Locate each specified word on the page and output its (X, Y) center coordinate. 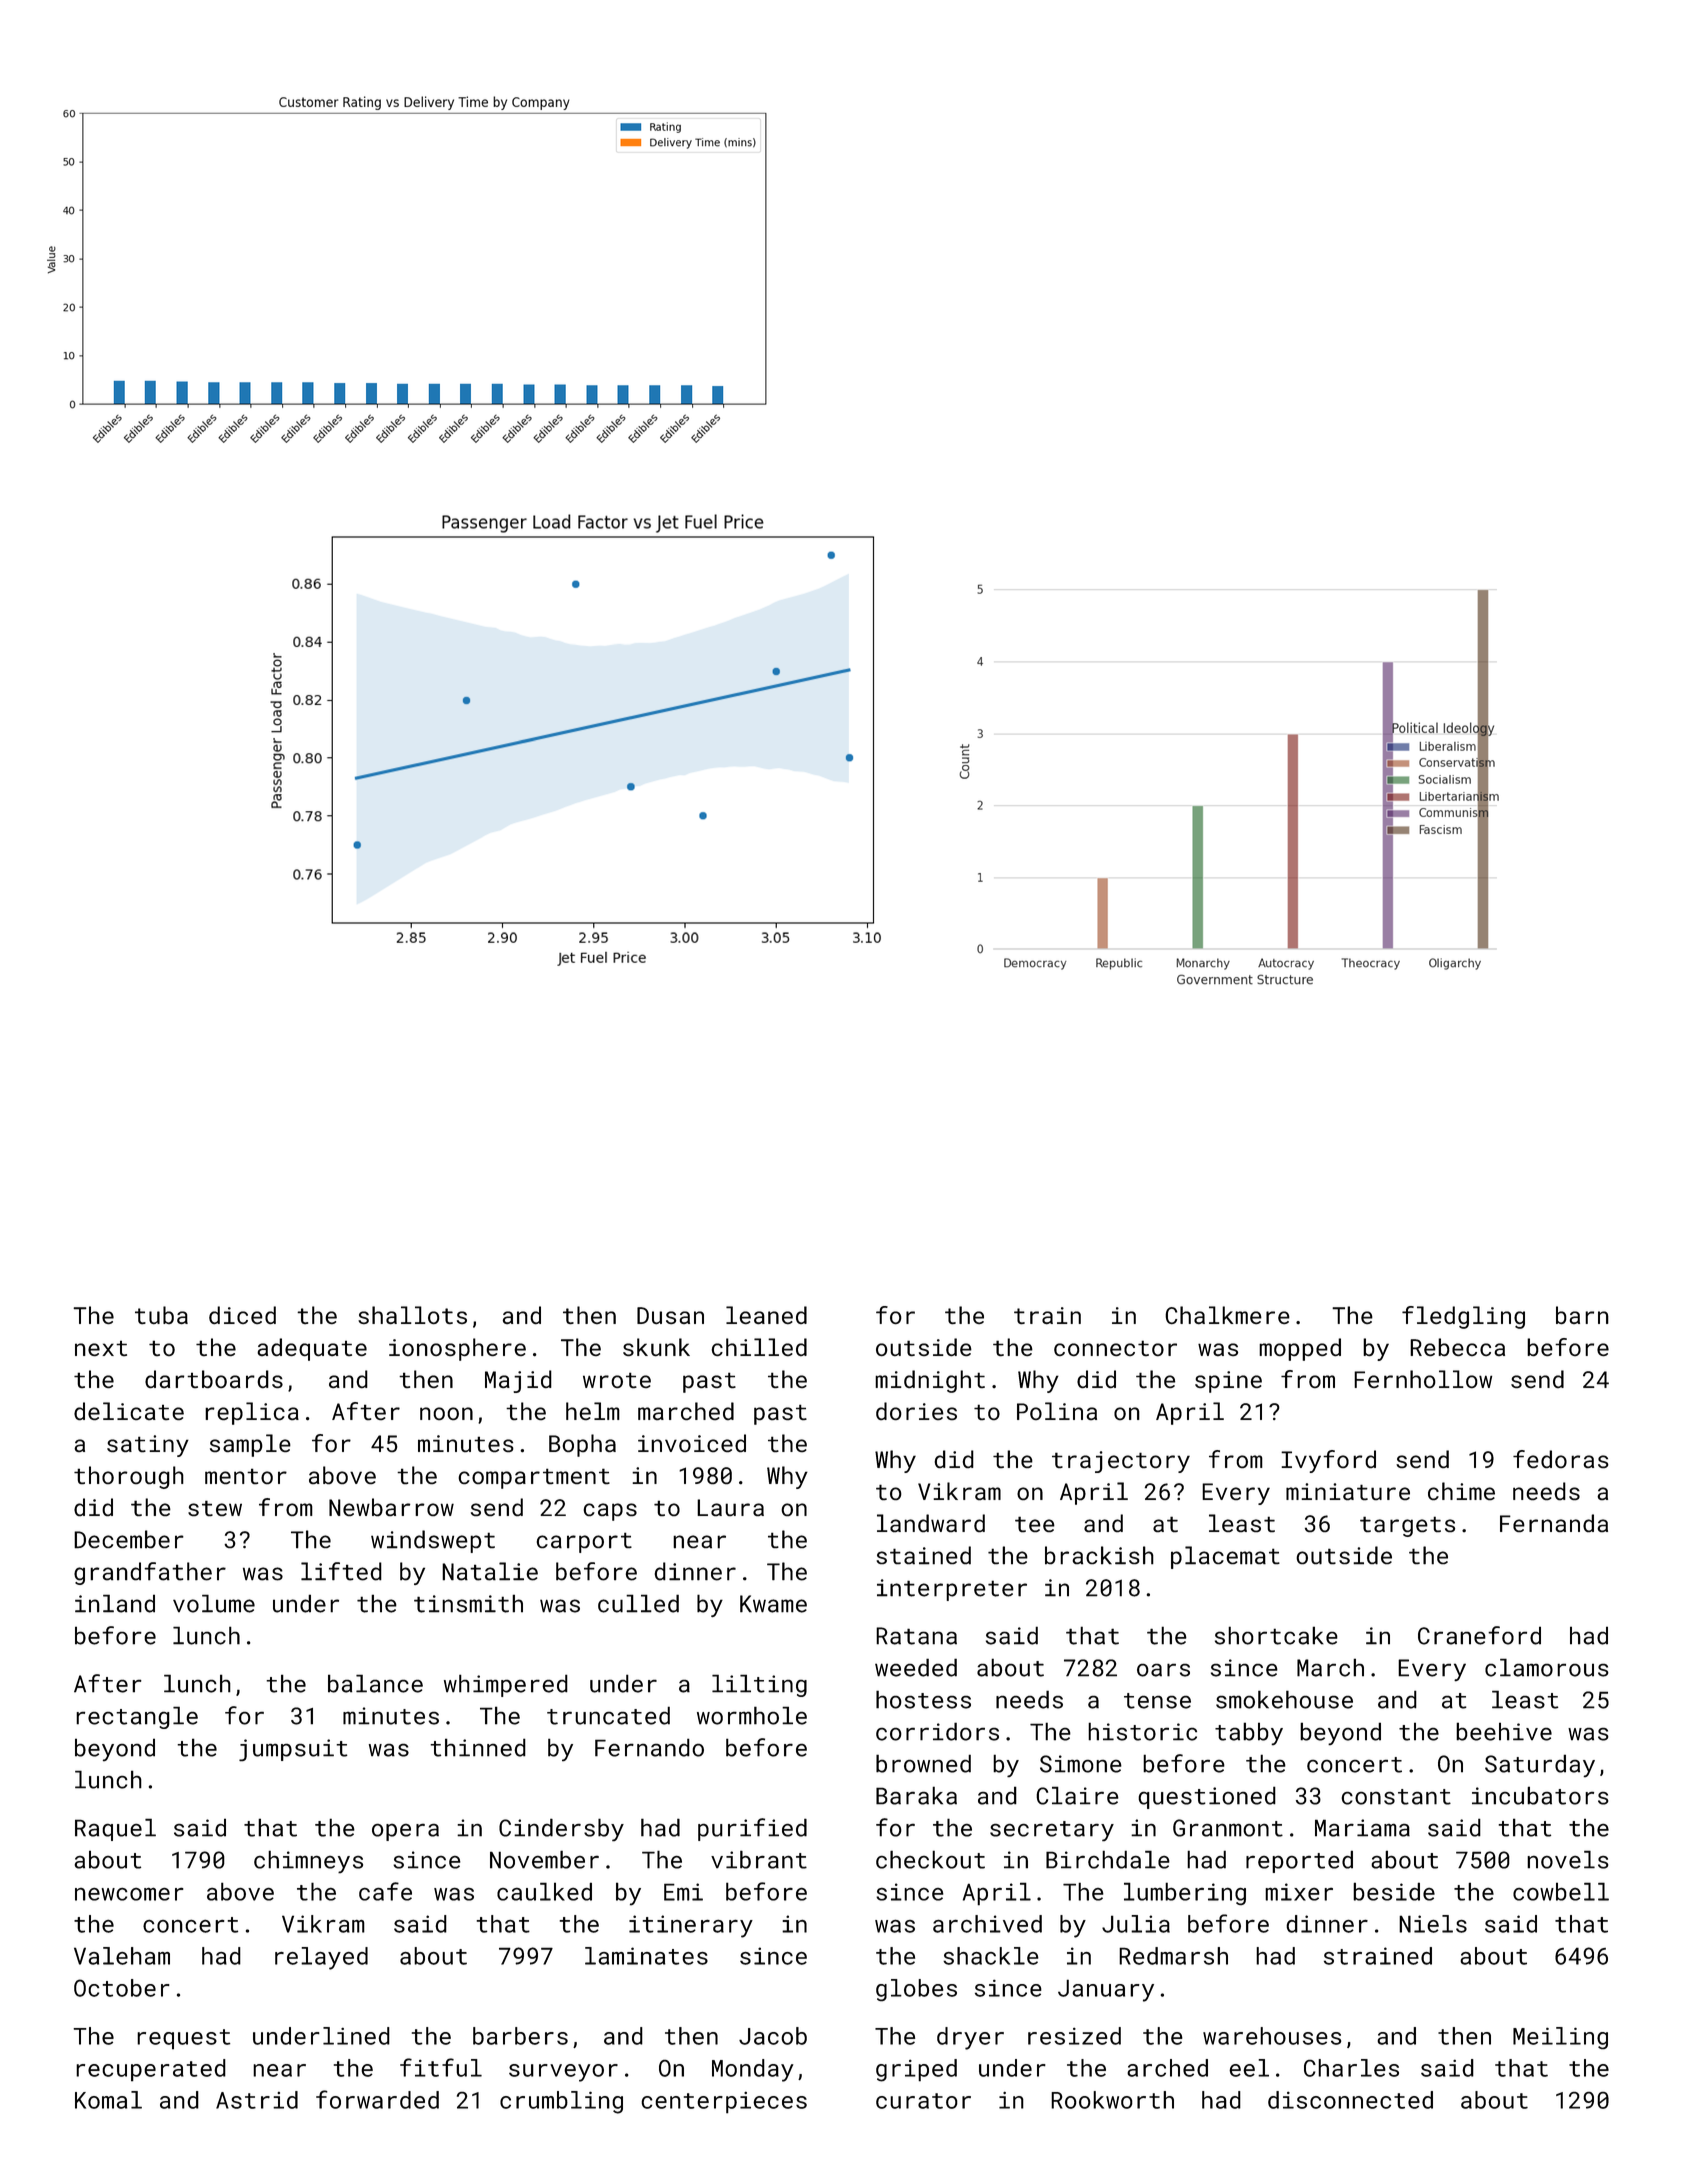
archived (987, 1924)
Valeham (122, 1956)
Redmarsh (1173, 1956)
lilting (759, 1685)
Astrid (257, 2100)
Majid (518, 1381)
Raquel (115, 1829)
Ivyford (1328, 1461)
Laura (730, 1507)
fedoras (1561, 1459)
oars (1163, 1670)
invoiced (692, 1443)
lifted (341, 1571)
